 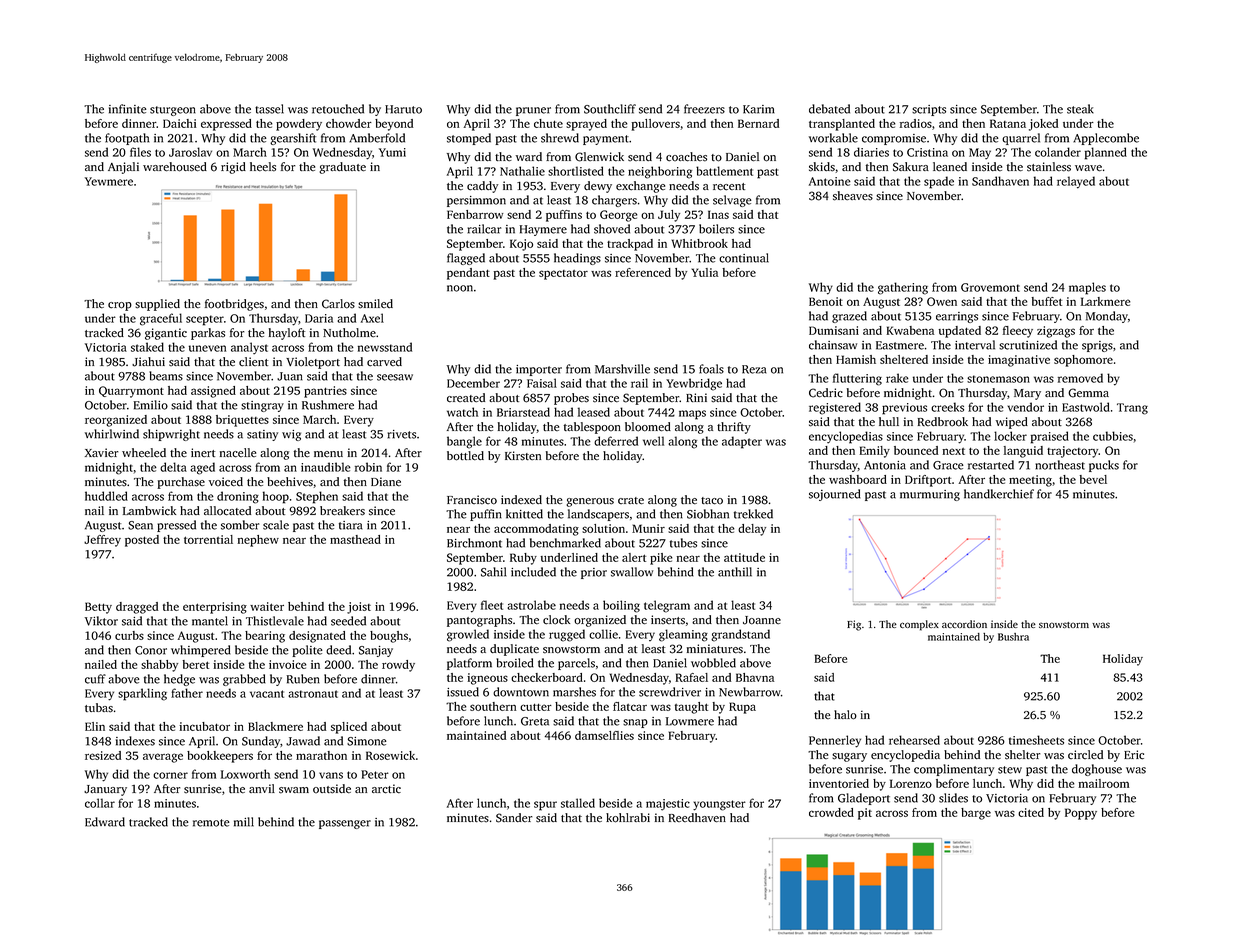 I want to click on Grovemont, so click(x=990, y=287).
